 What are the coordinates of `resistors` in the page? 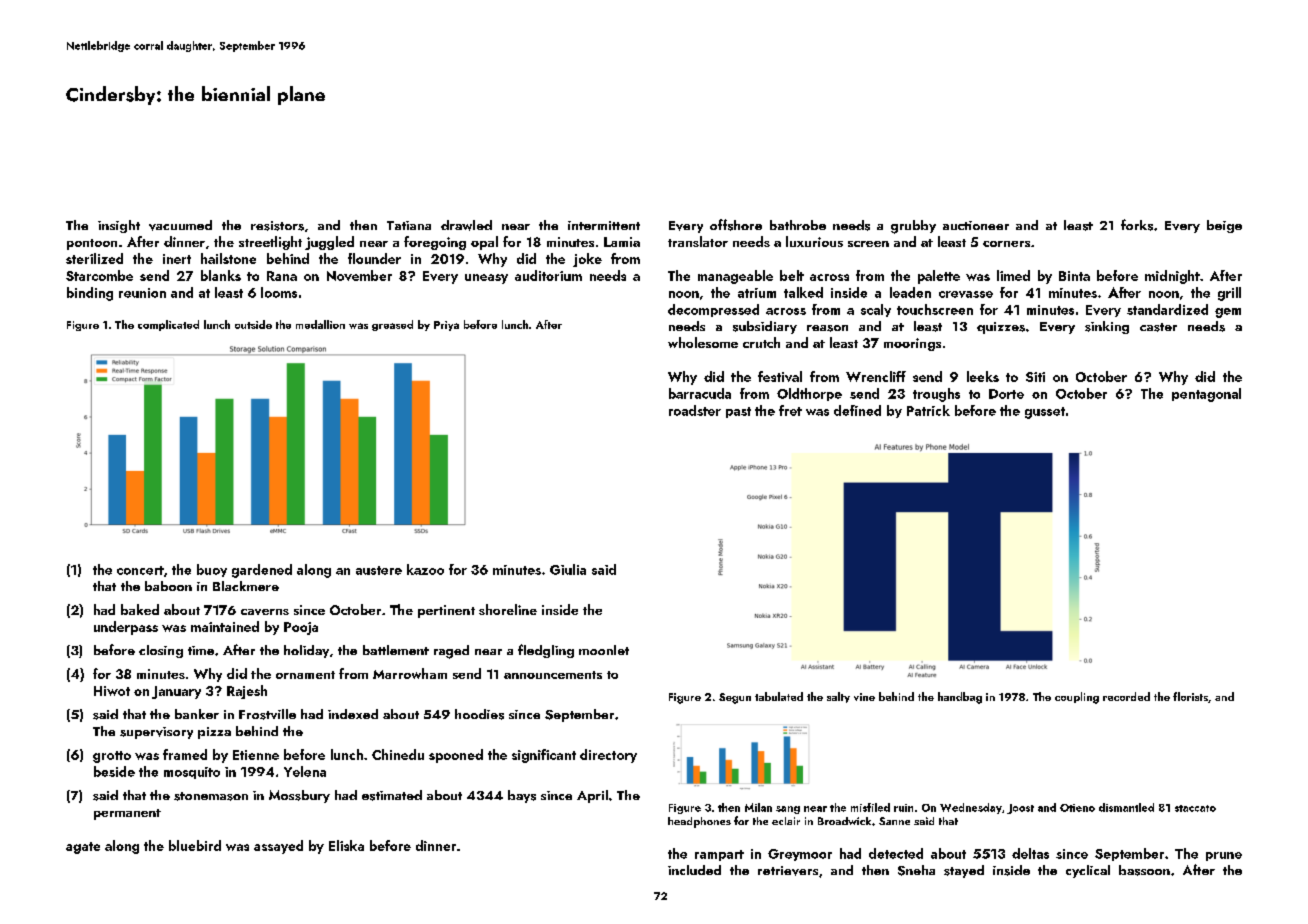 It's located at (277, 226).
